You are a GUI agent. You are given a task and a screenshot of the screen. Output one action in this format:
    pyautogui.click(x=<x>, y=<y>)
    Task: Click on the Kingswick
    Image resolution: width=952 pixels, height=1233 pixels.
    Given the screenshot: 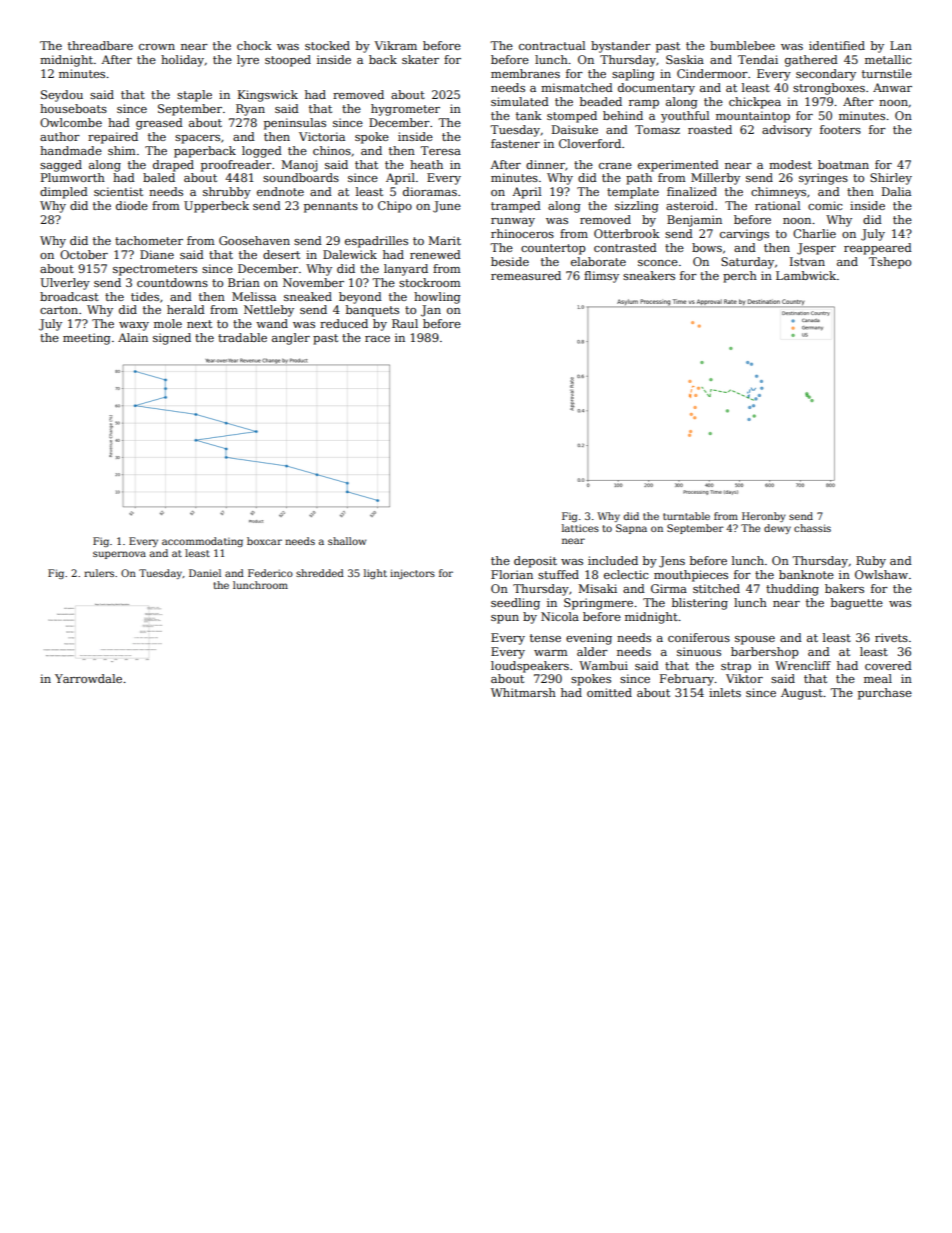 What is the action you would take?
    pyautogui.click(x=268, y=96)
